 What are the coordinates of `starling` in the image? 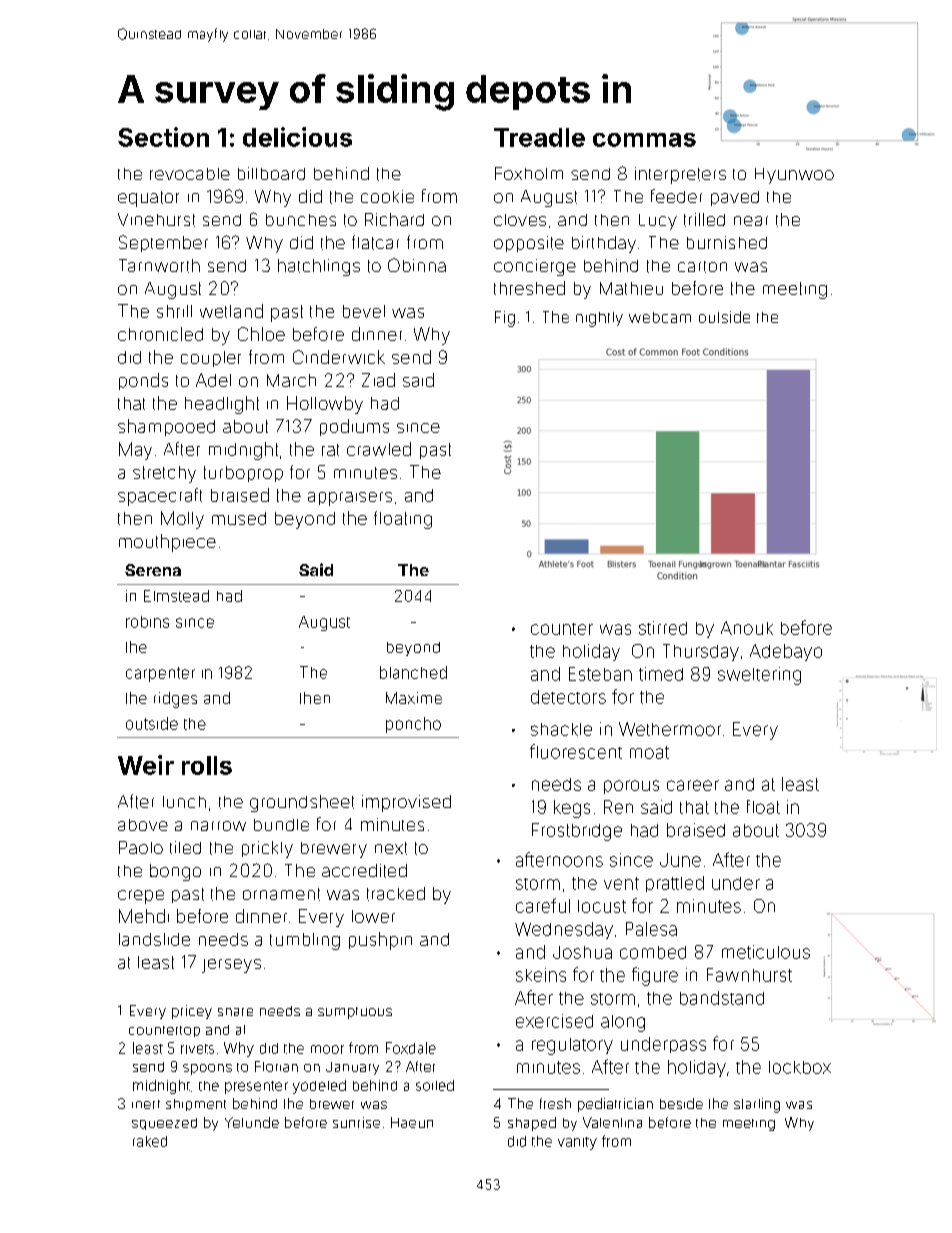 It's located at (757, 1105).
